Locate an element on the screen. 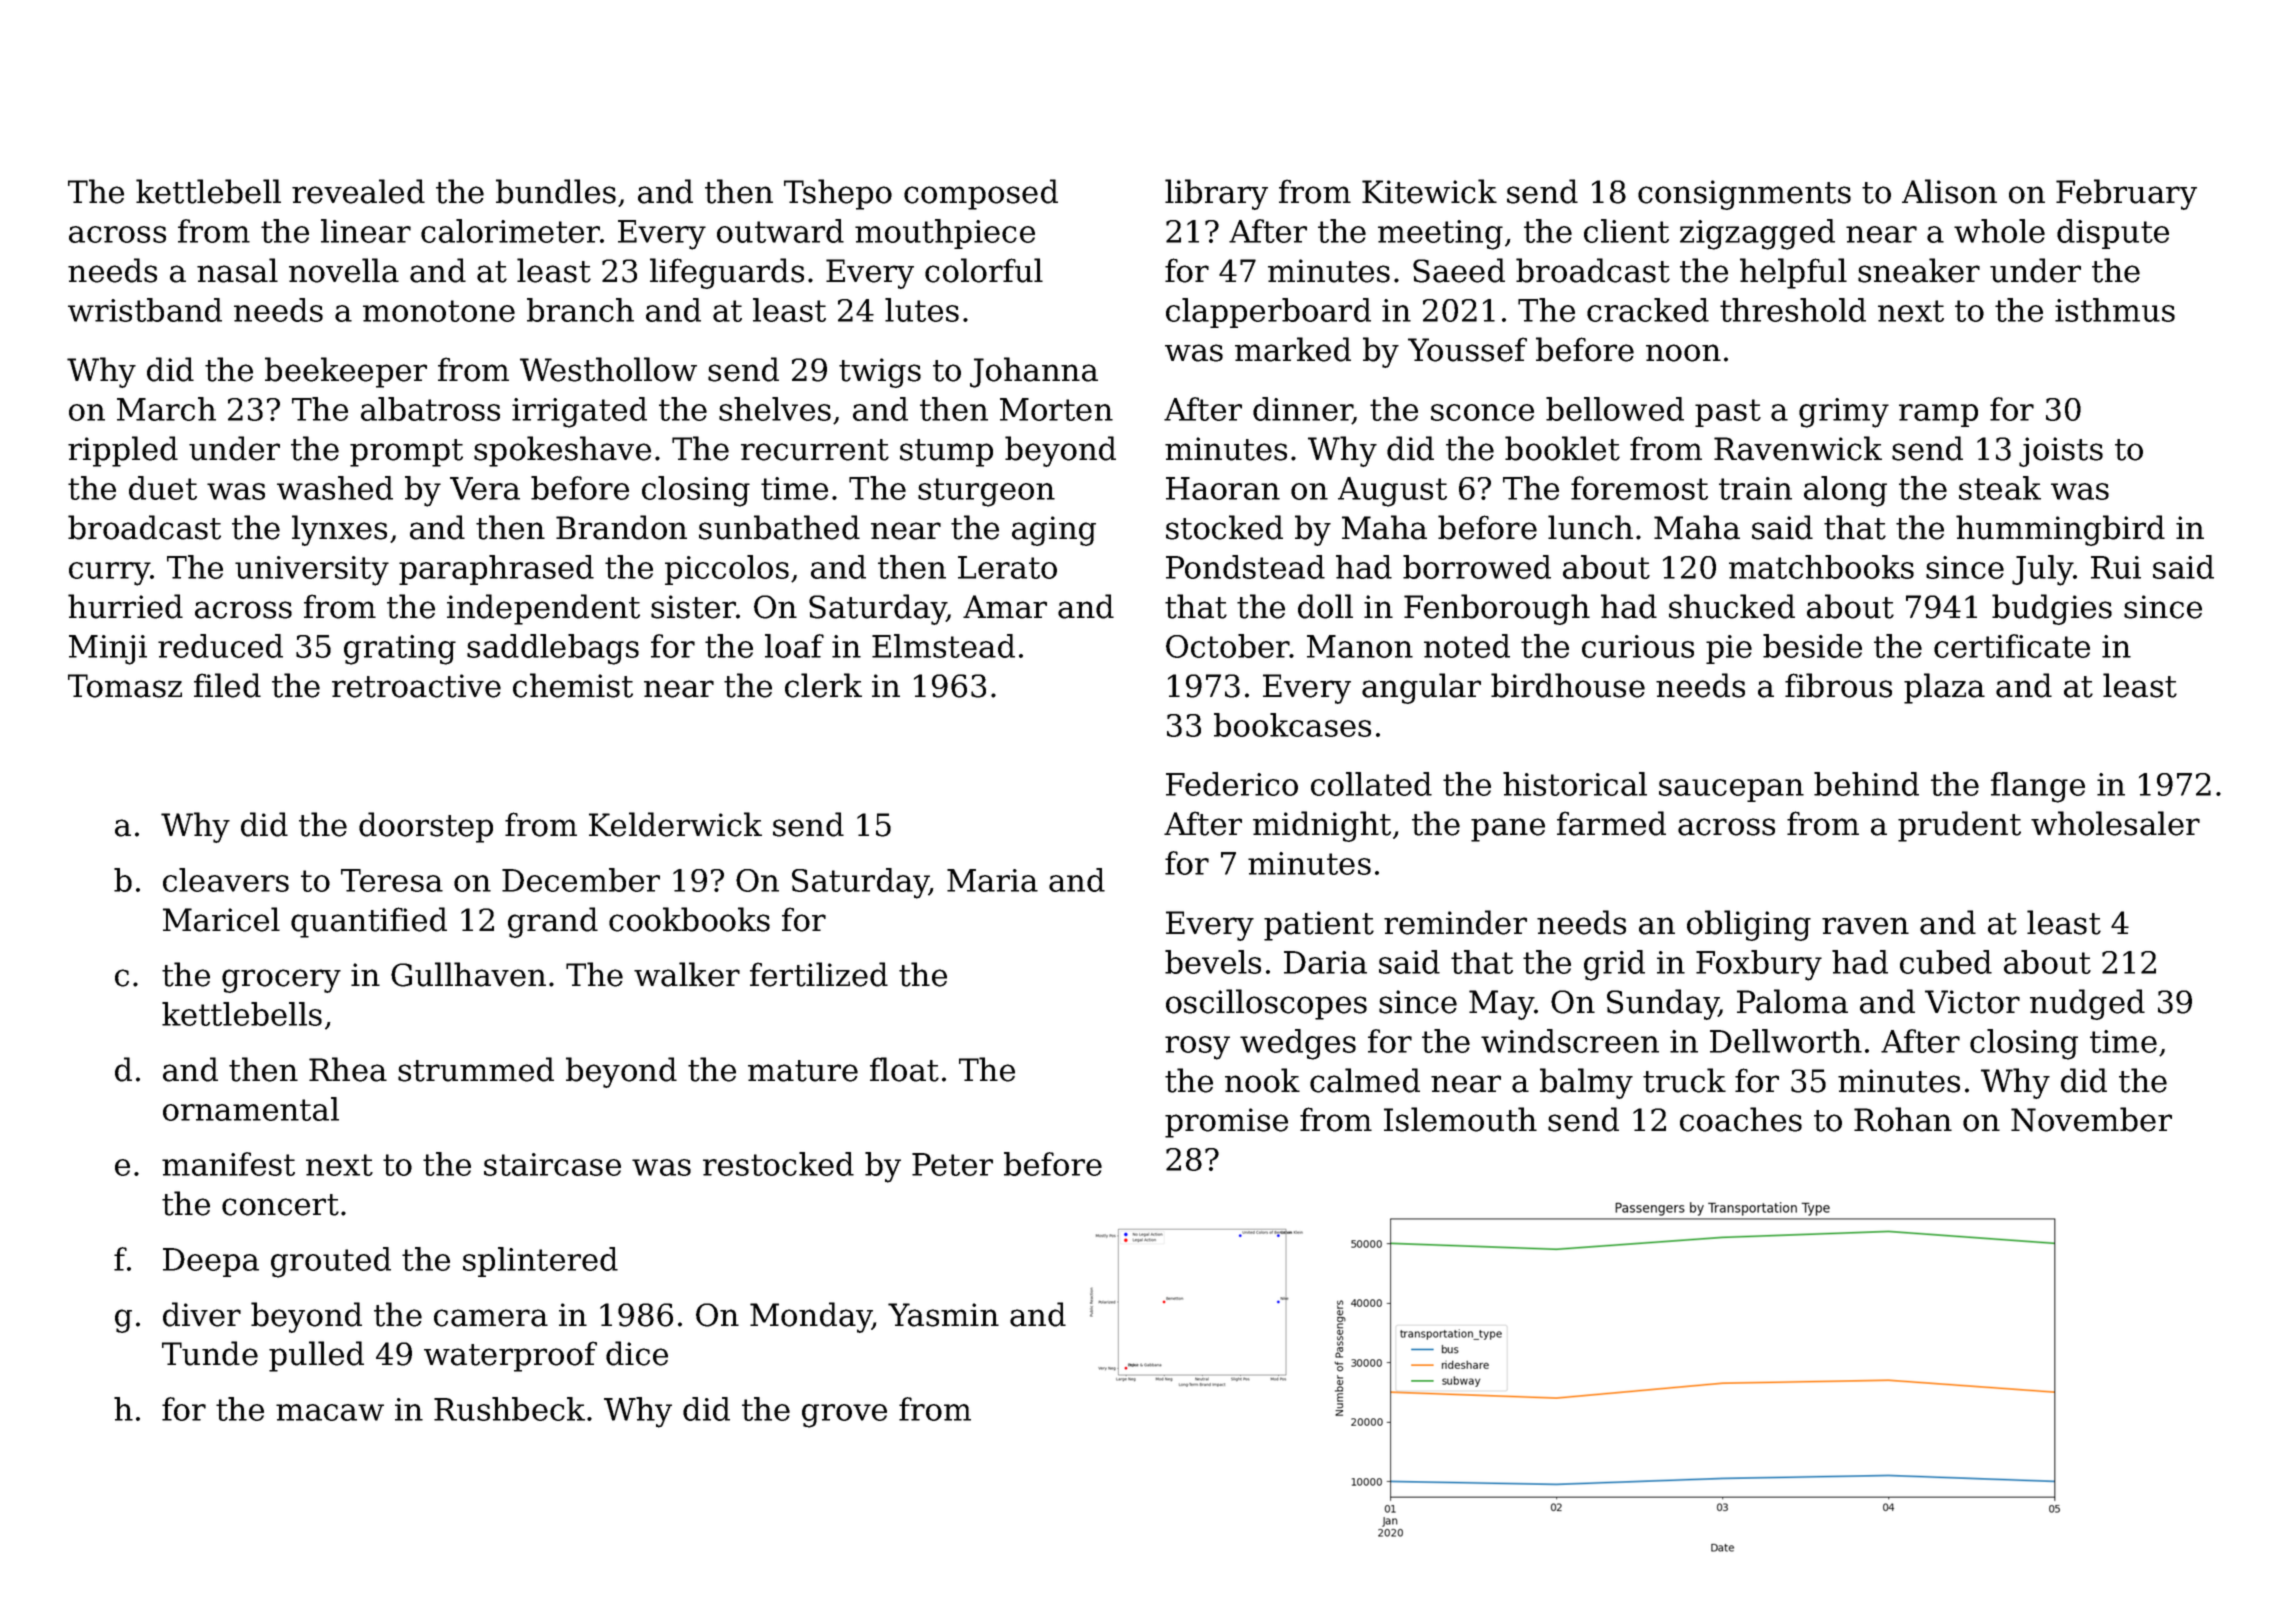 This screenshot has width=2292, height=1620. matchbooks is located at coordinates (1821, 567).
